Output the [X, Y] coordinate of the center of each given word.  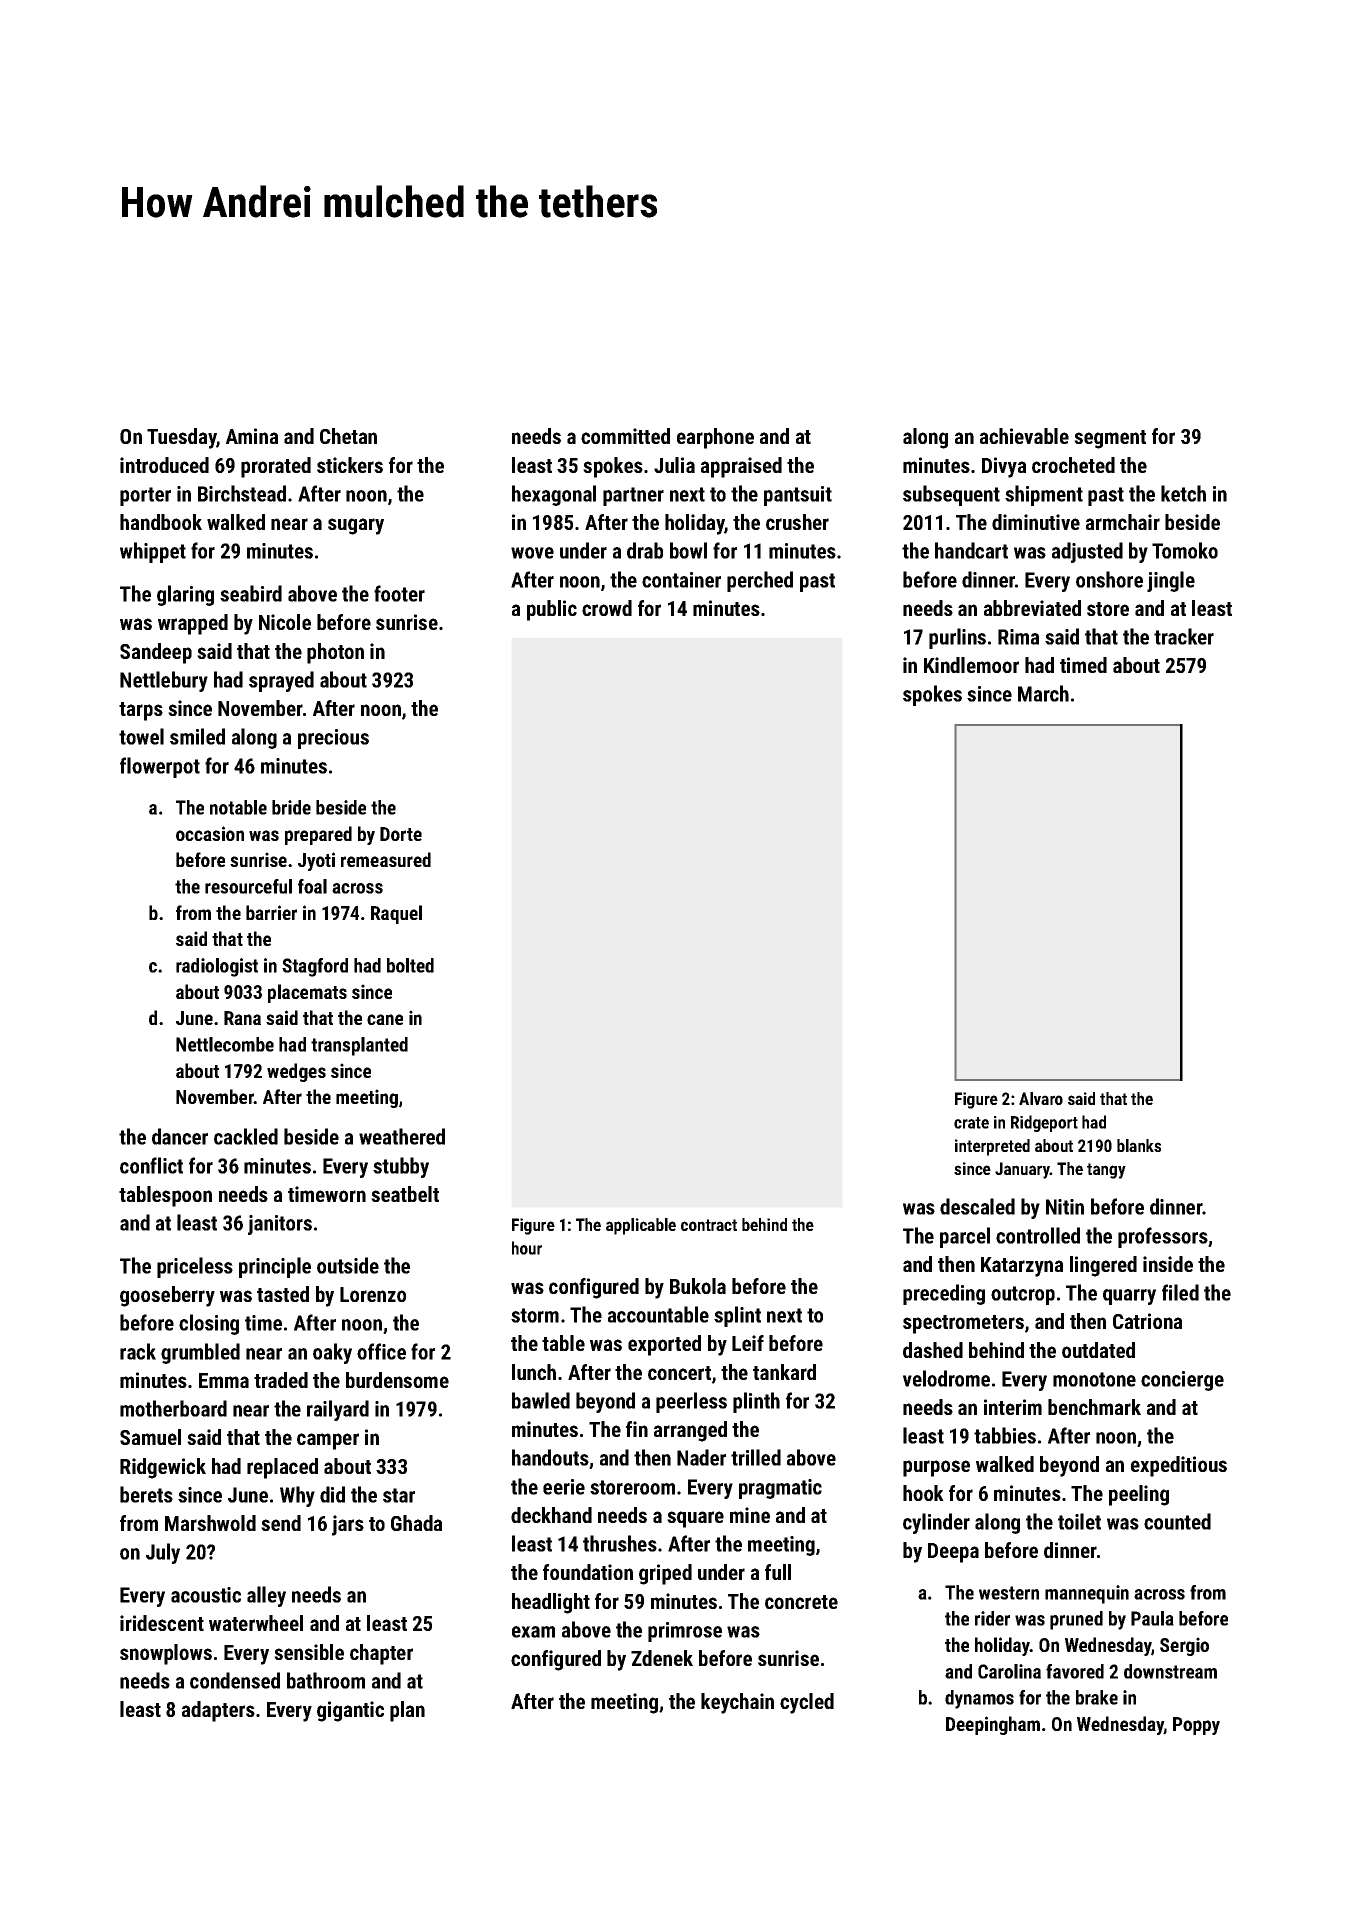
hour [527, 1248]
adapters [218, 1711]
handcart [971, 550]
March [1043, 693]
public [552, 610]
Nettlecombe [225, 1044]
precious [333, 739]
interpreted [992, 1147]
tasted [283, 1294]
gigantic [350, 1711]
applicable [641, 1226]
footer [399, 593]
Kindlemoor [971, 665]
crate [971, 1123]
